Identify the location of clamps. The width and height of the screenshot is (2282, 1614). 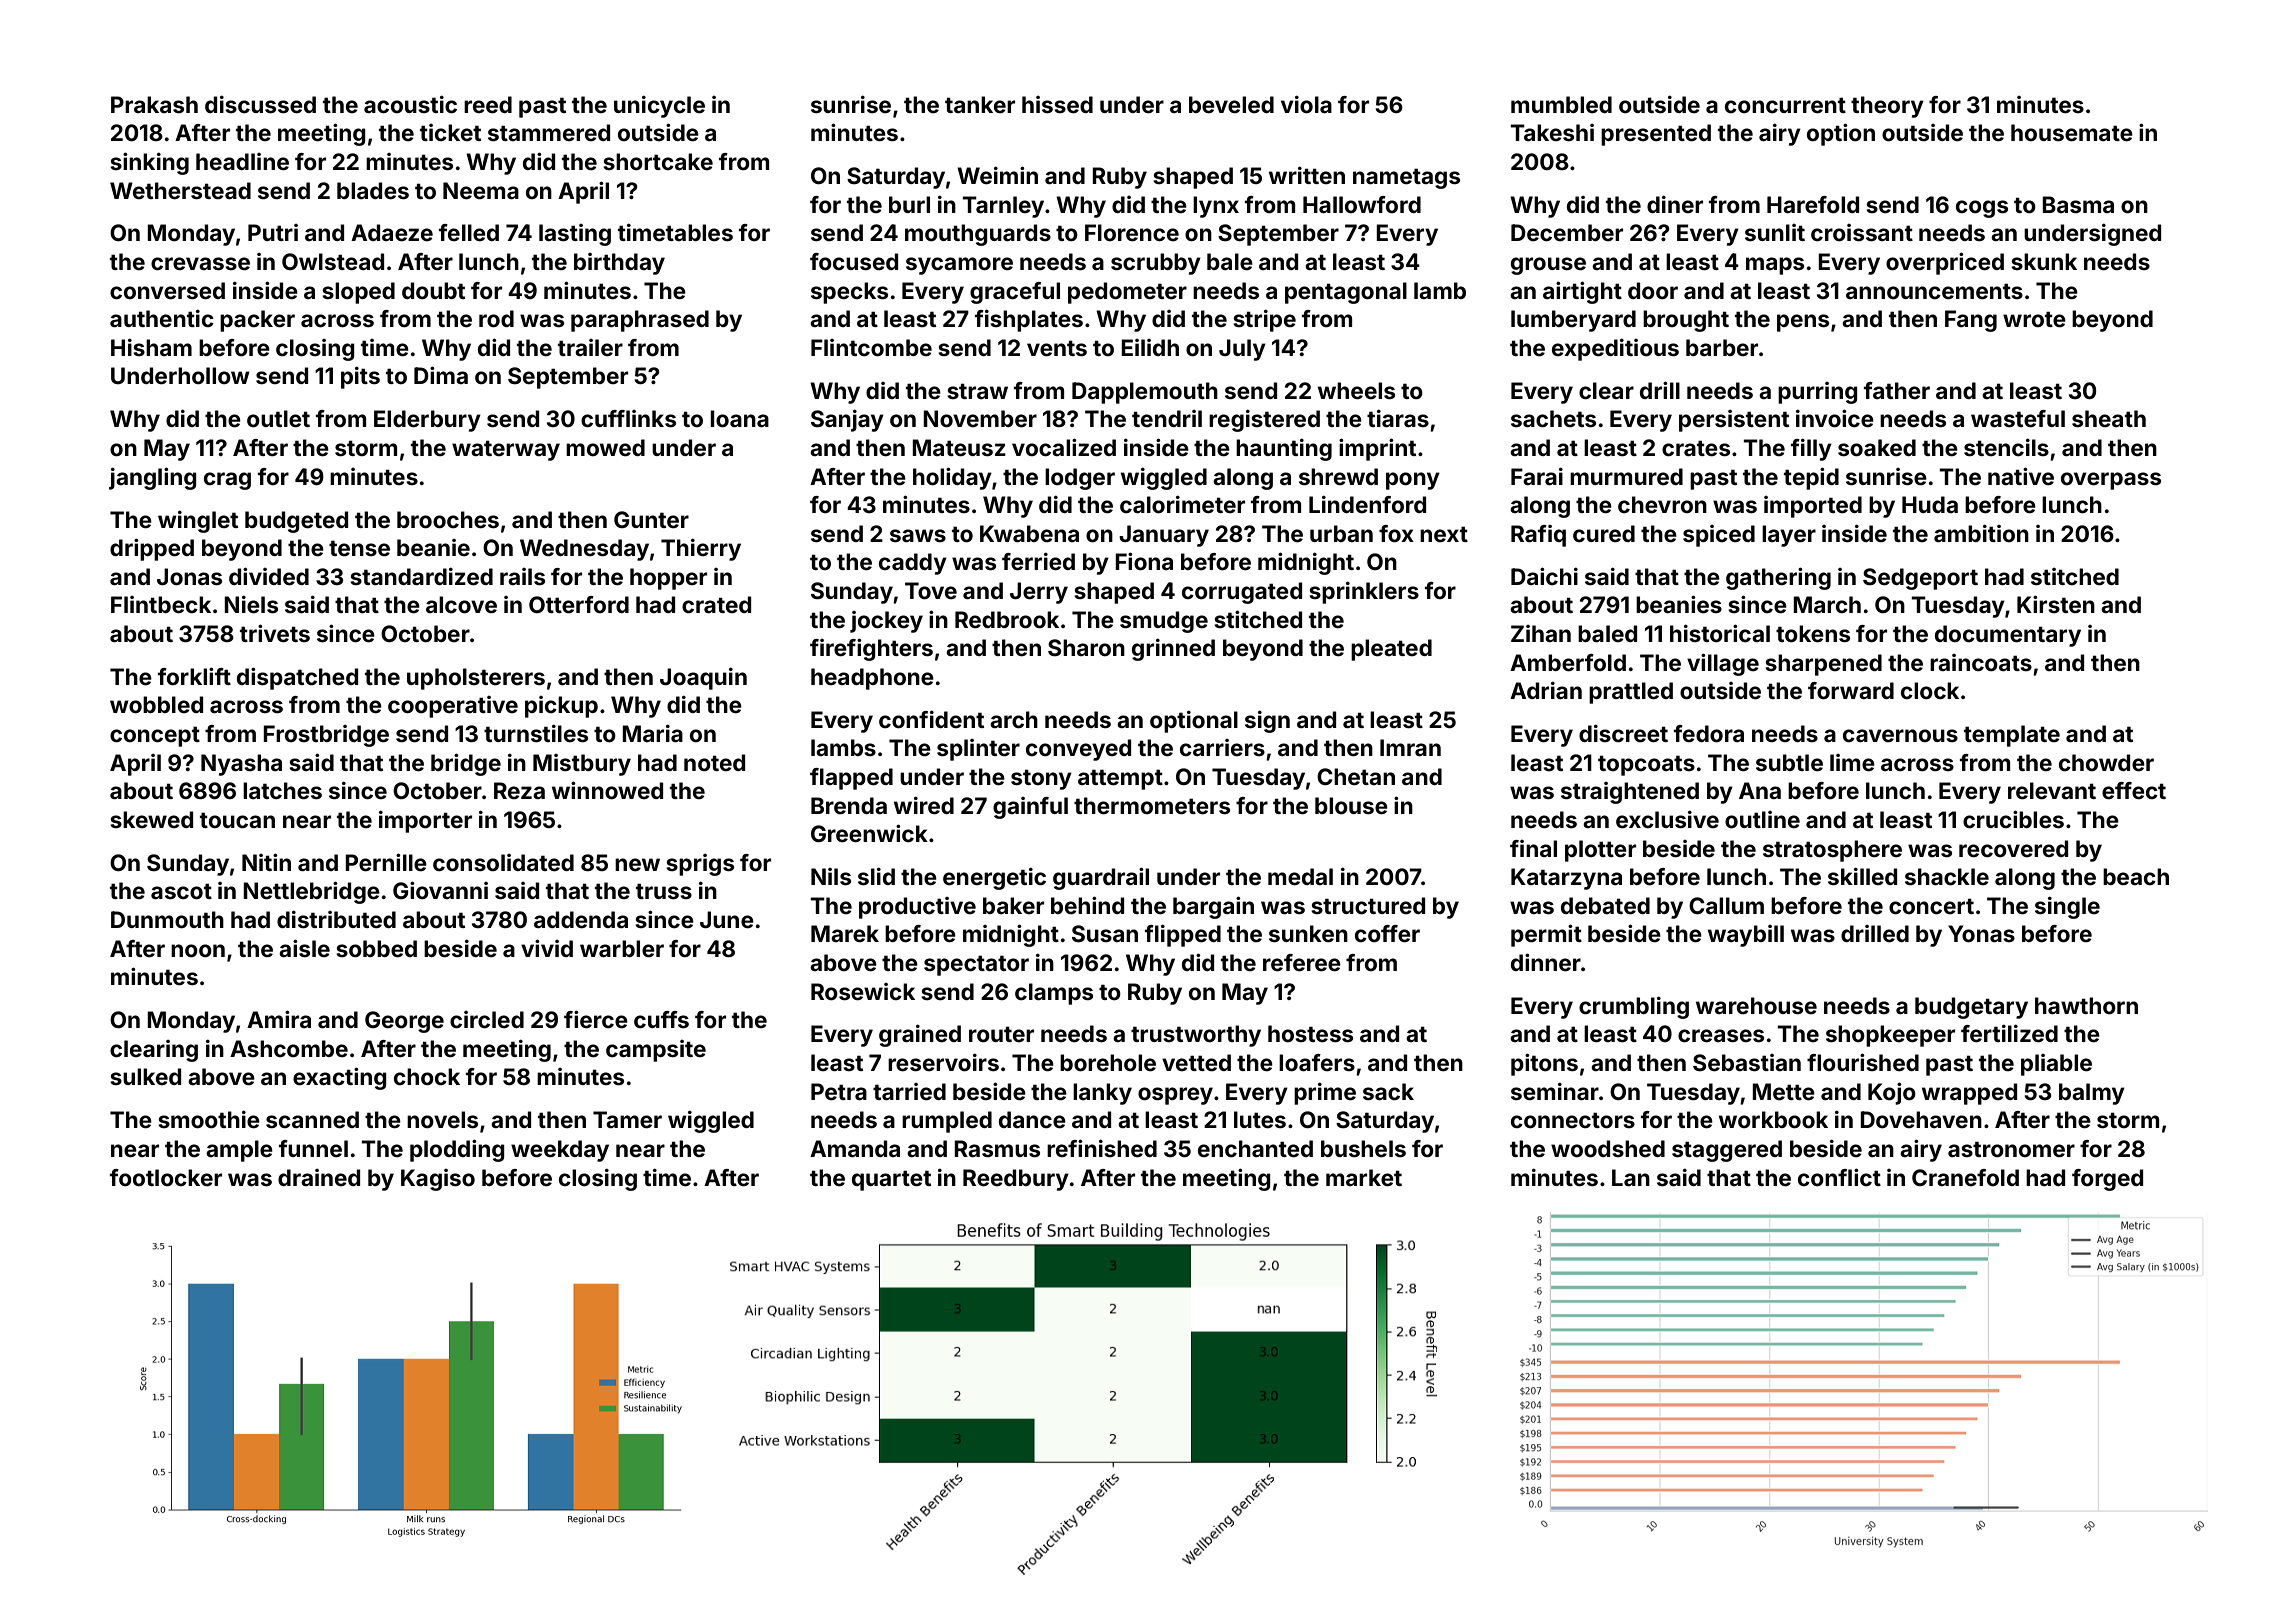
(1054, 994).
